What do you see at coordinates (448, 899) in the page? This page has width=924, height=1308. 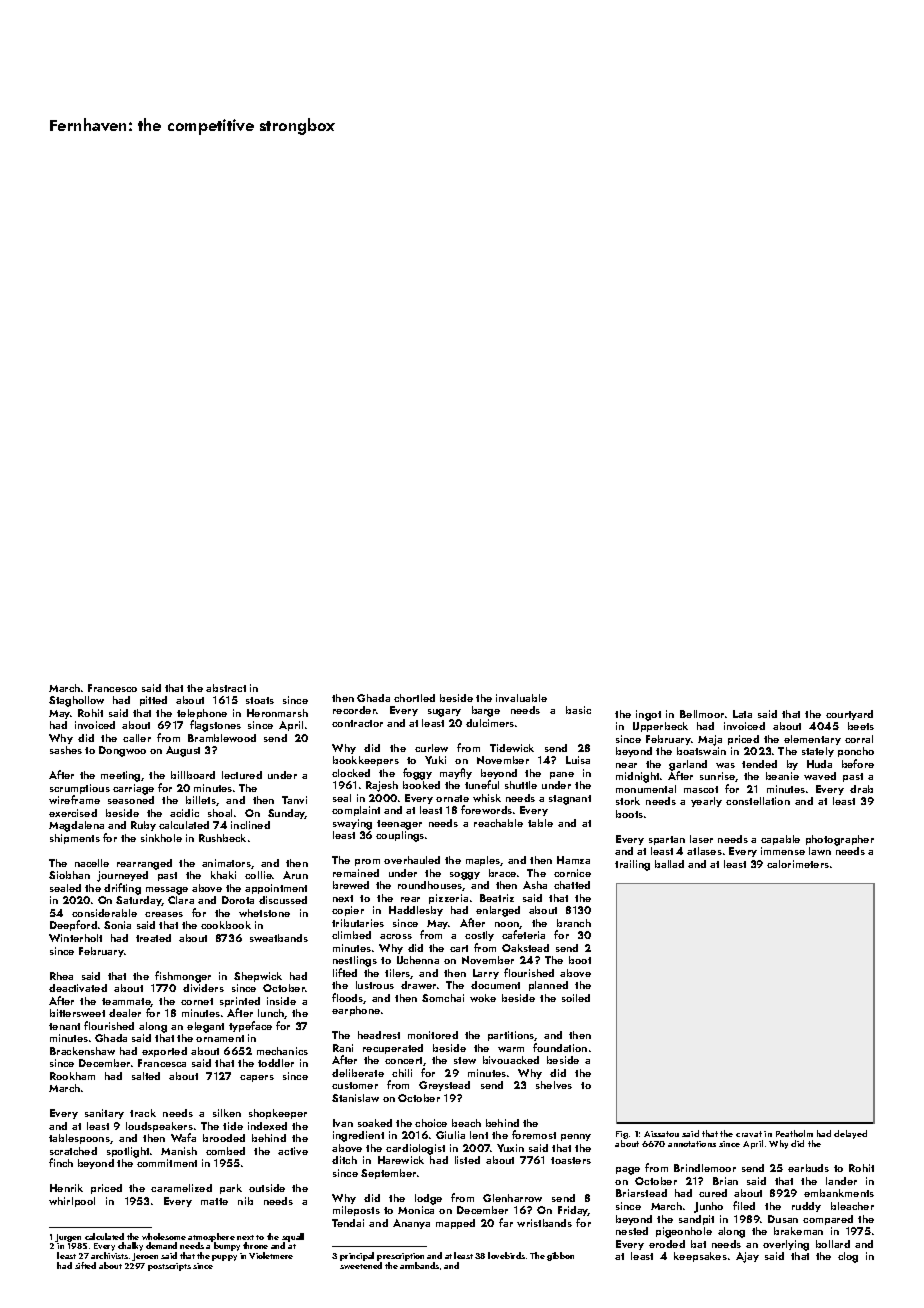 I see `pizzeria` at bounding box center [448, 899].
